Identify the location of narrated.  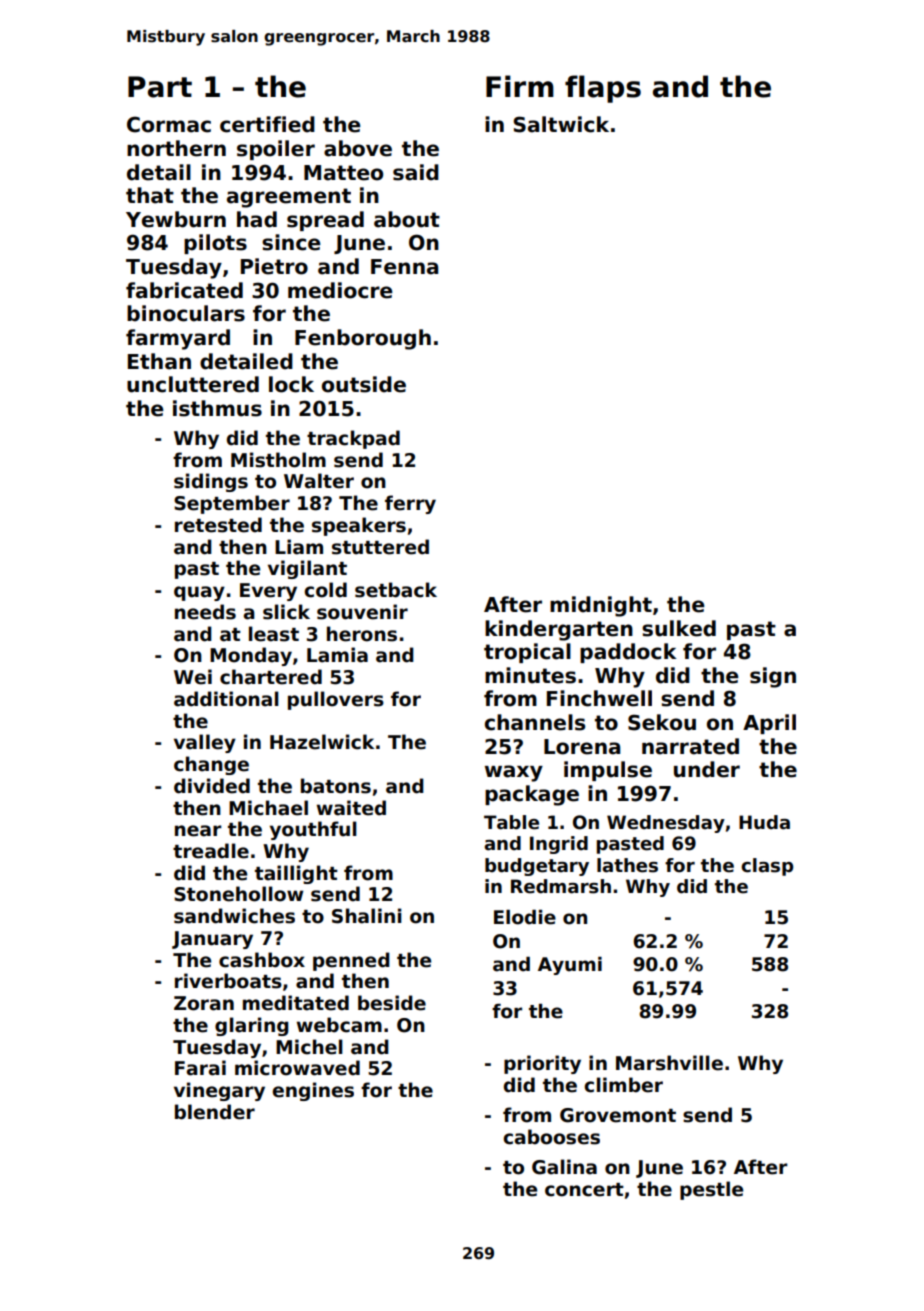
(690, 746).
